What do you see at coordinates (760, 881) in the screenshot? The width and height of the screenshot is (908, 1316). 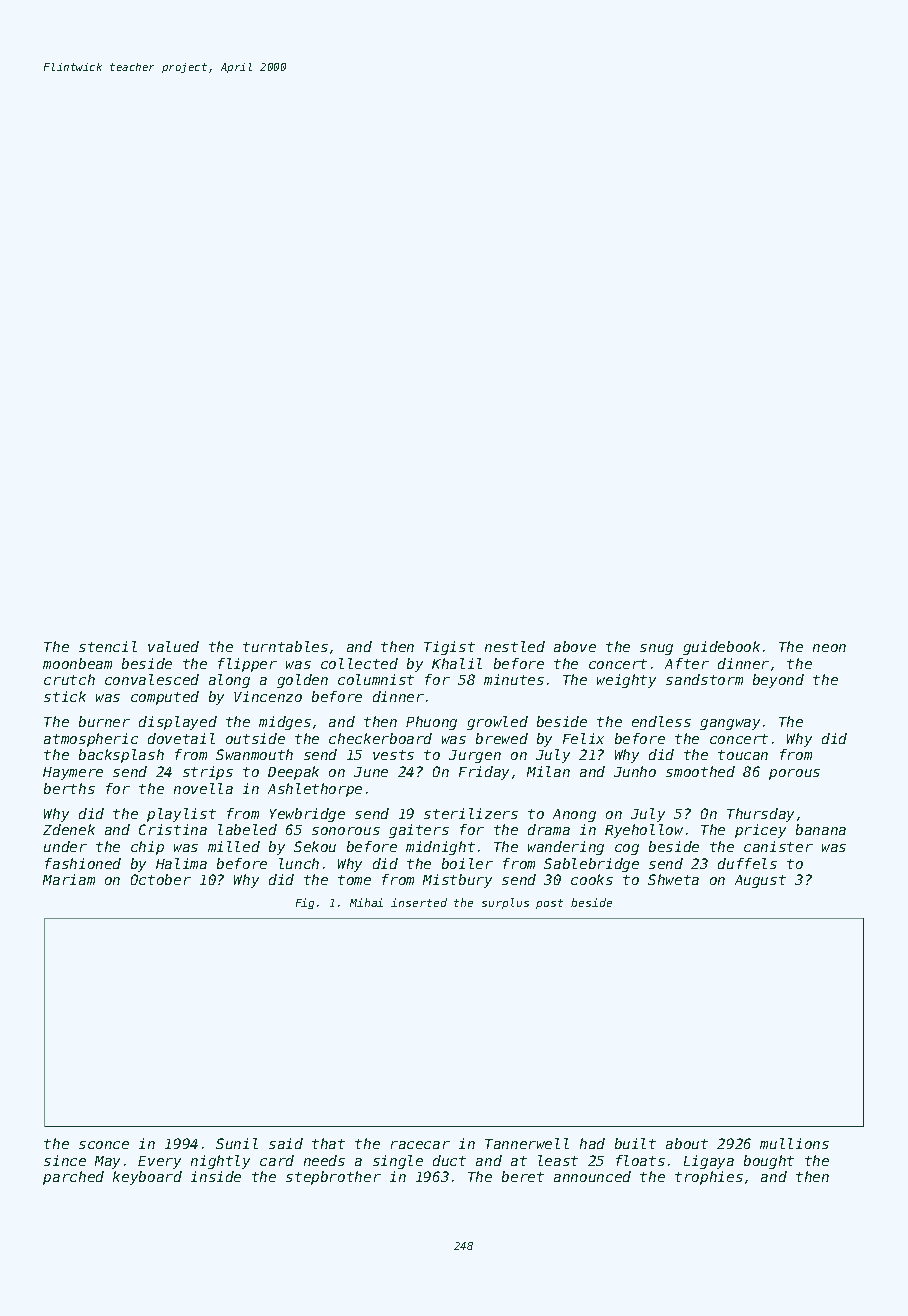 I see `August` at bounding box center [760, 881].
